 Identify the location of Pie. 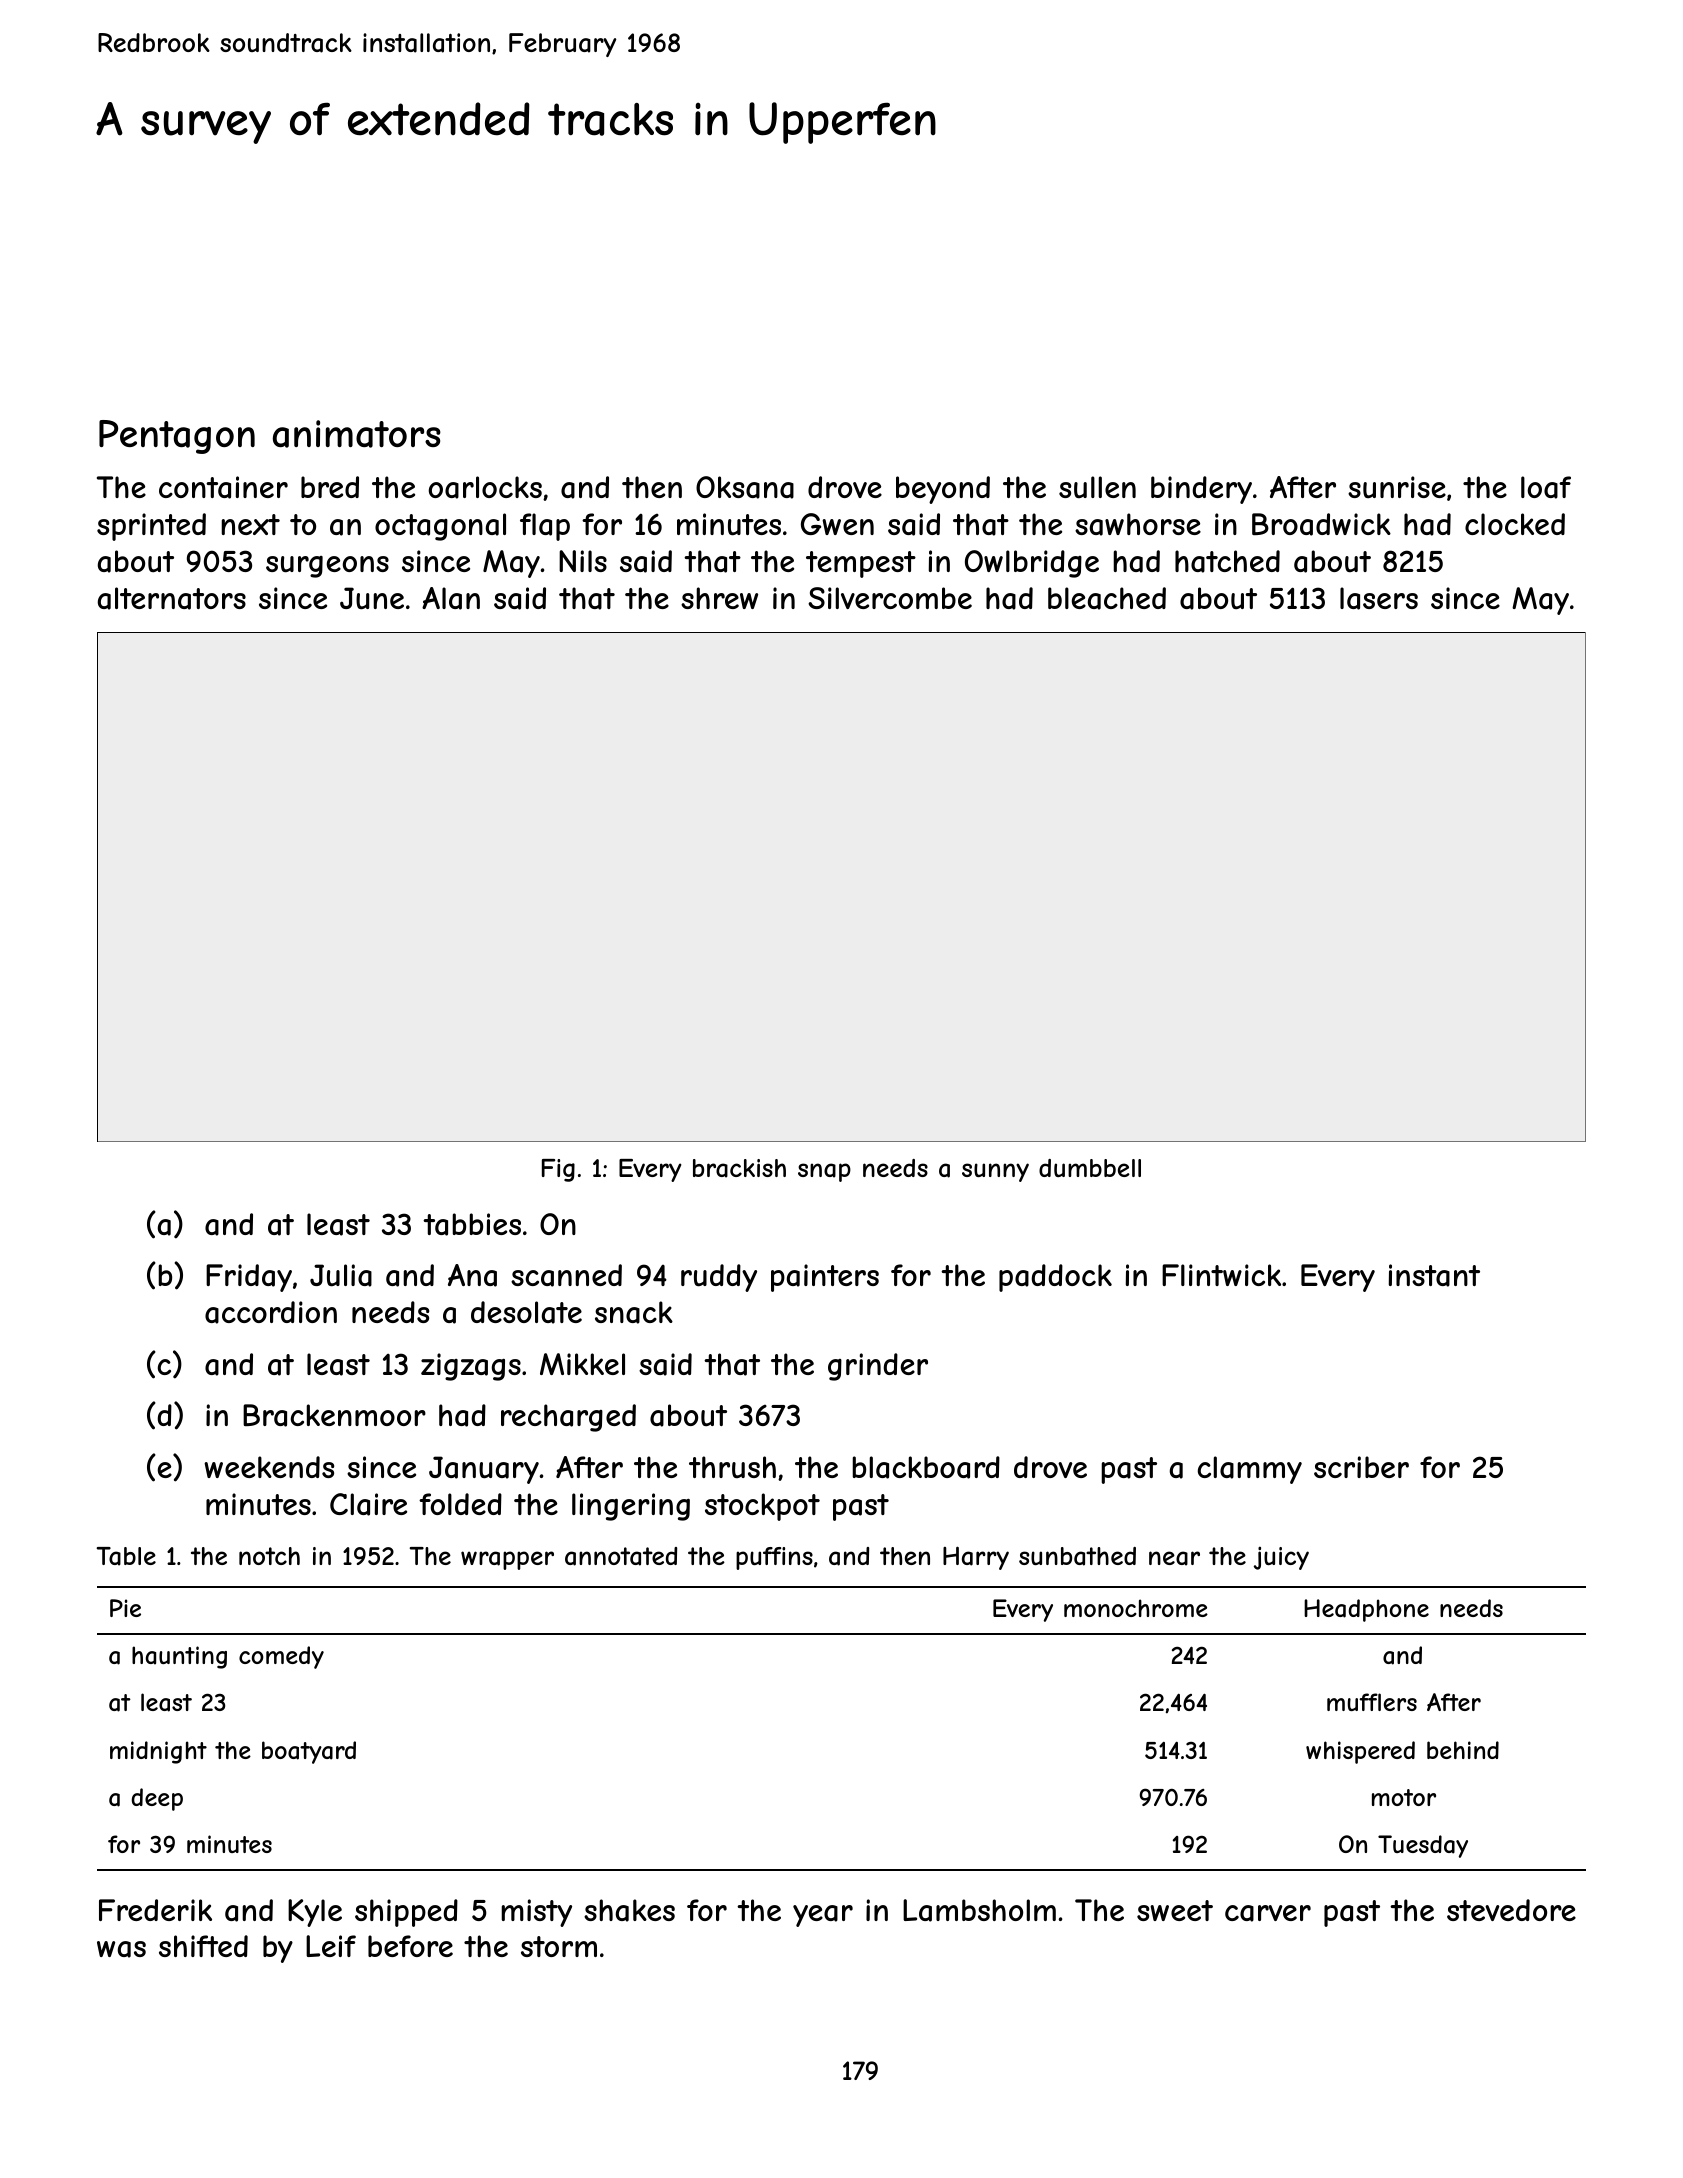
(125, 1608).
